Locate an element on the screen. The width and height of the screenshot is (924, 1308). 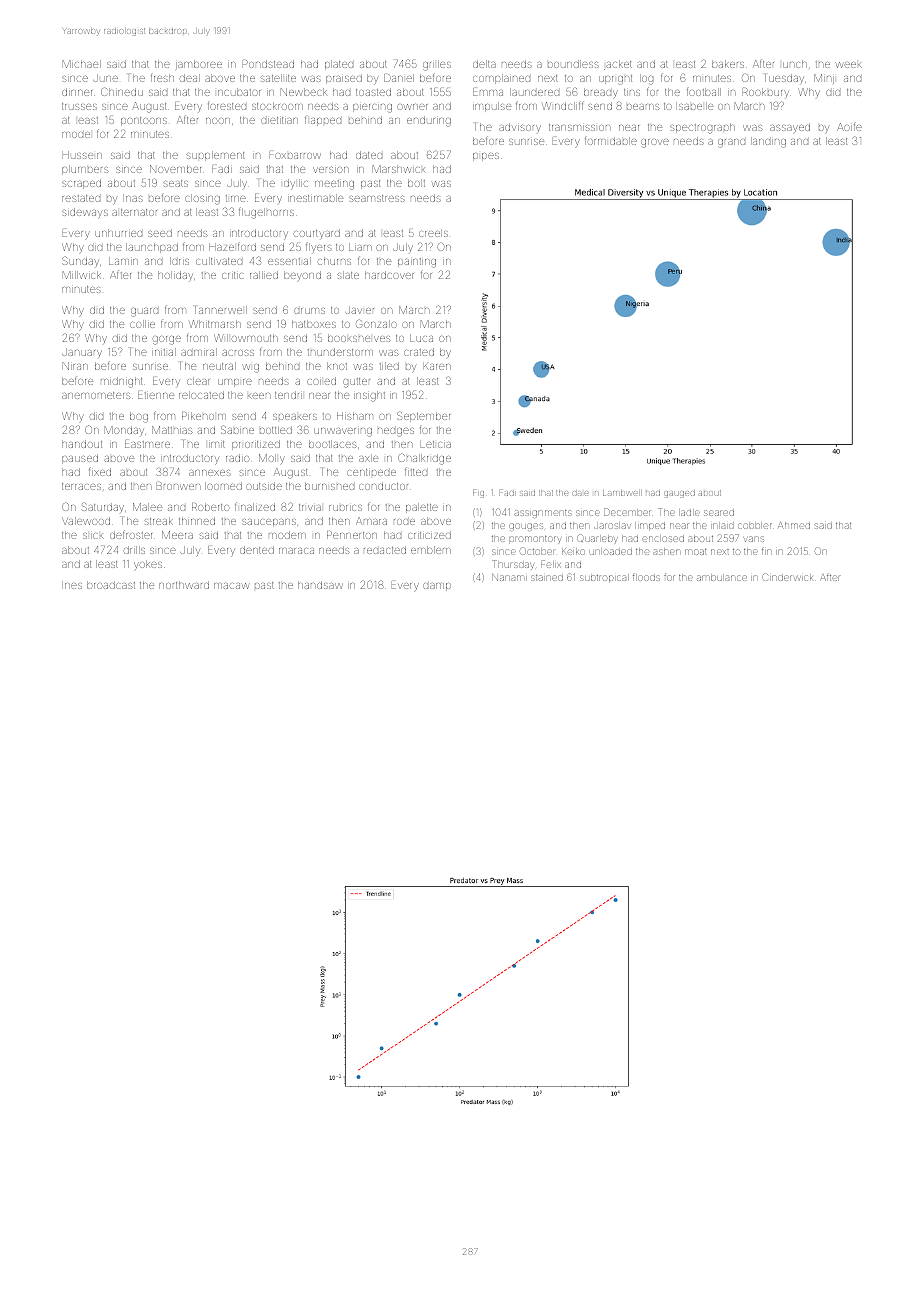
Luca is located at coordinates (421, 338).
